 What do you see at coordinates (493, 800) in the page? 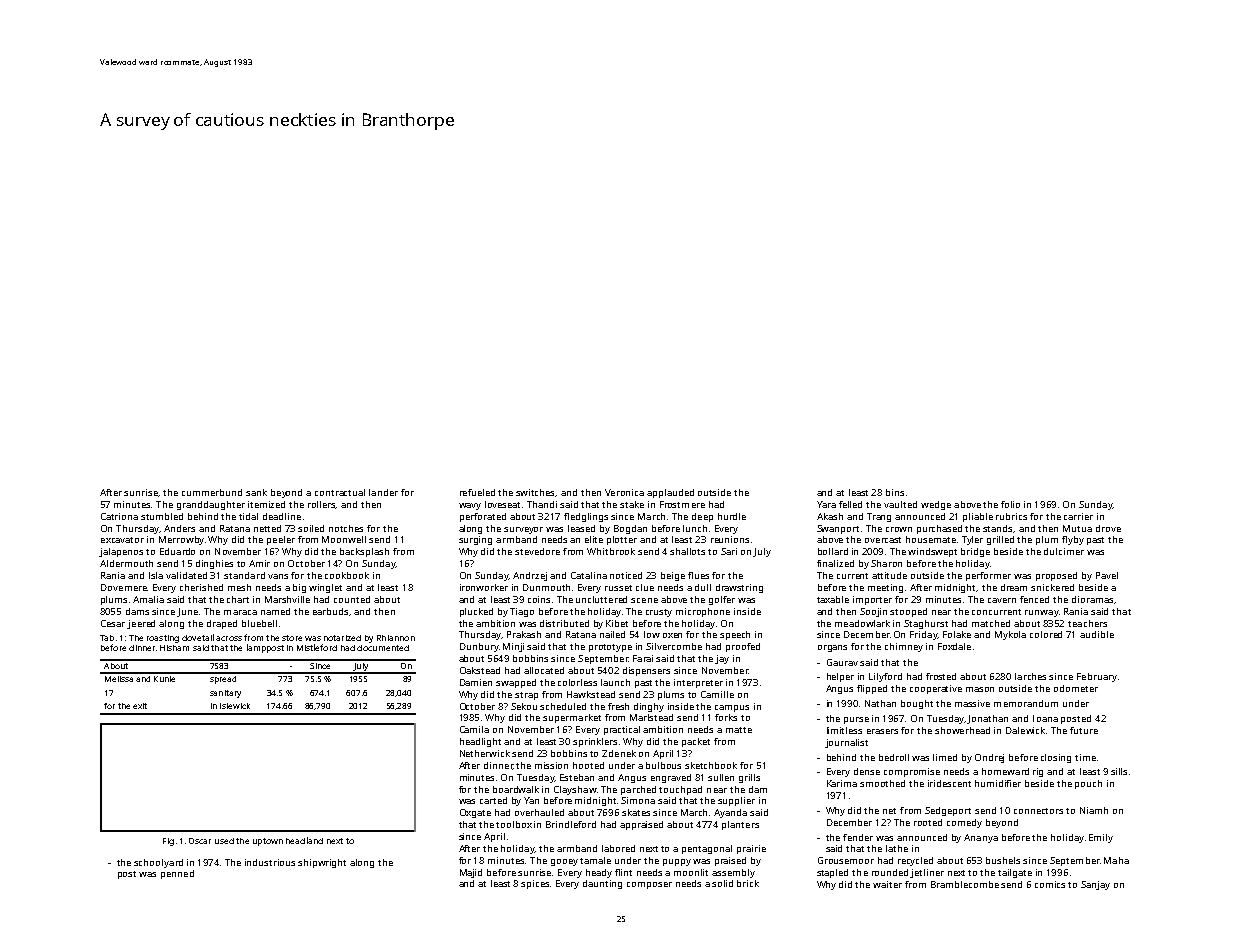
I see `carted` at bounding box center [493, 800].
